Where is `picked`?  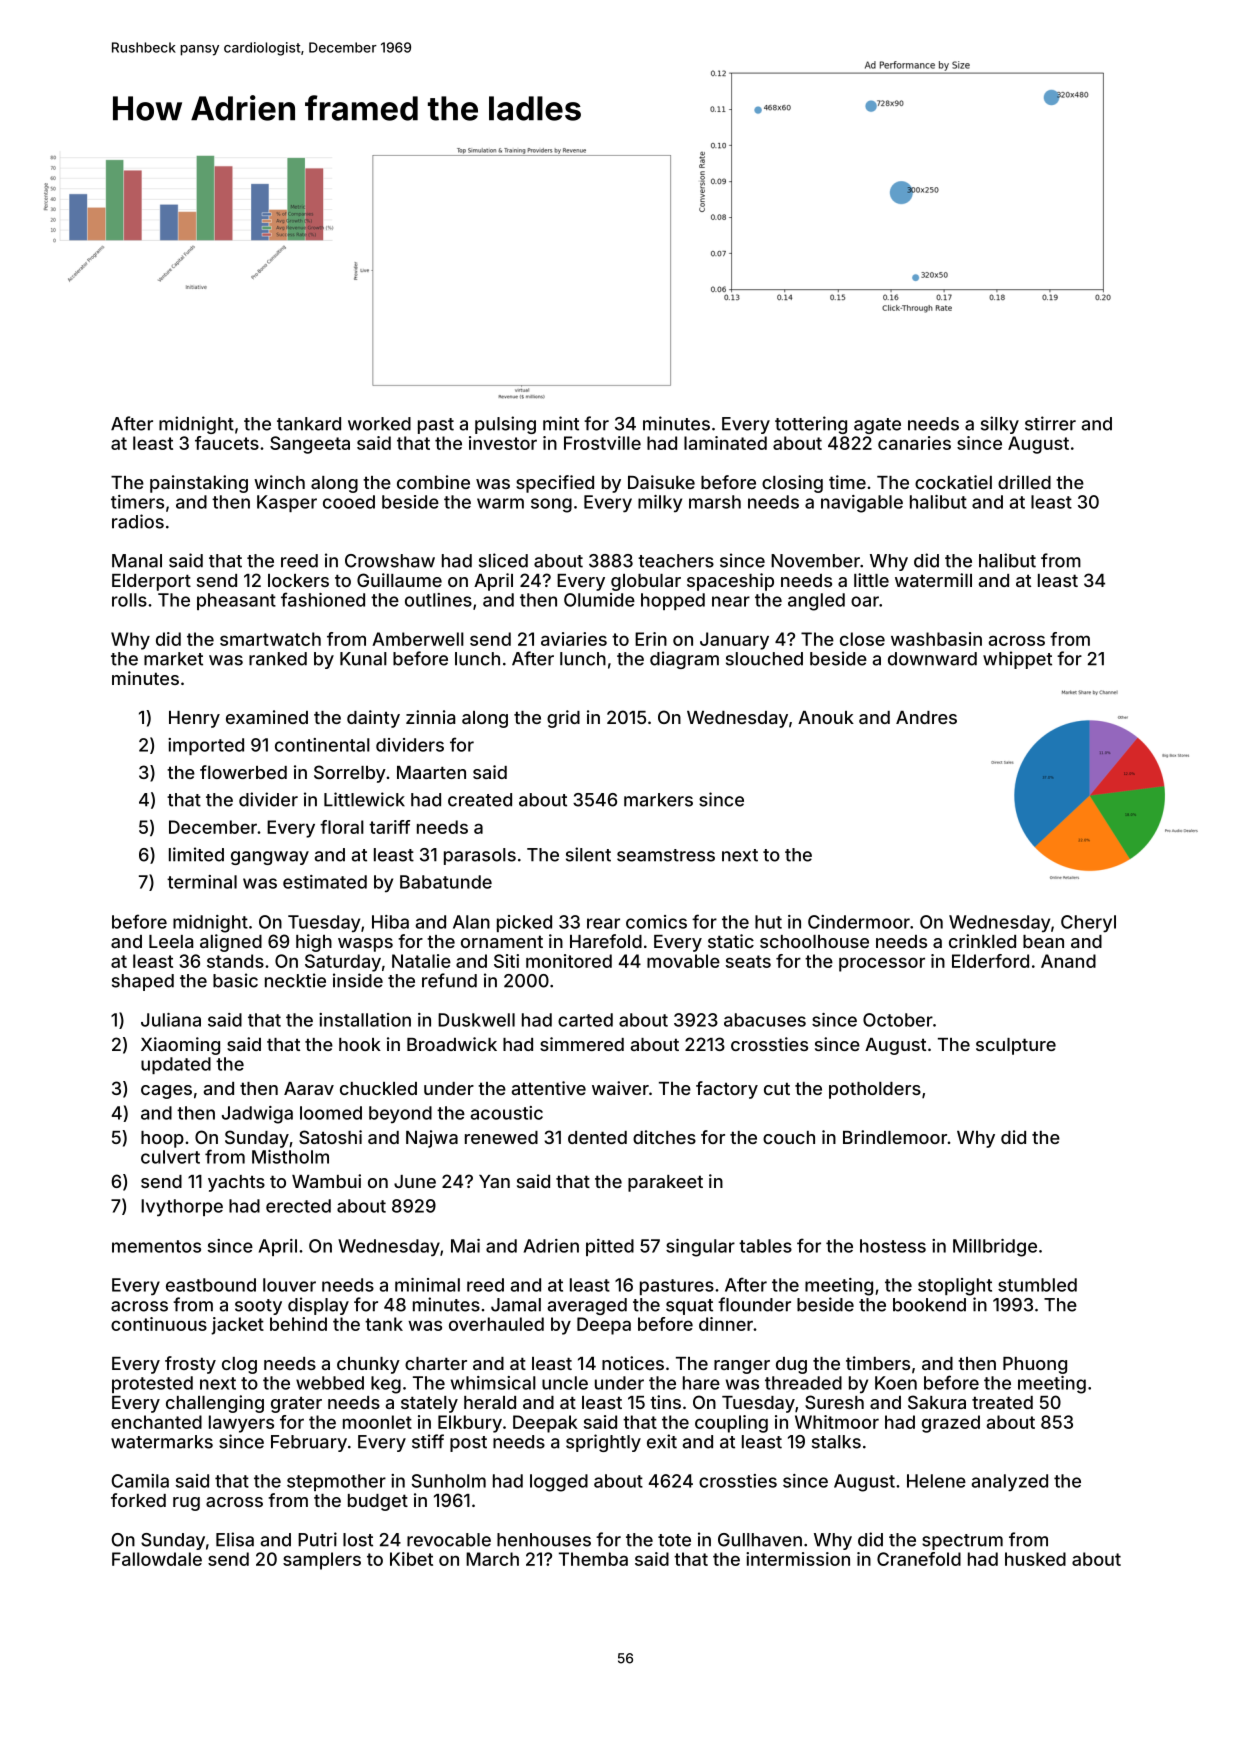 picked is located at coordinates (524, 923).
